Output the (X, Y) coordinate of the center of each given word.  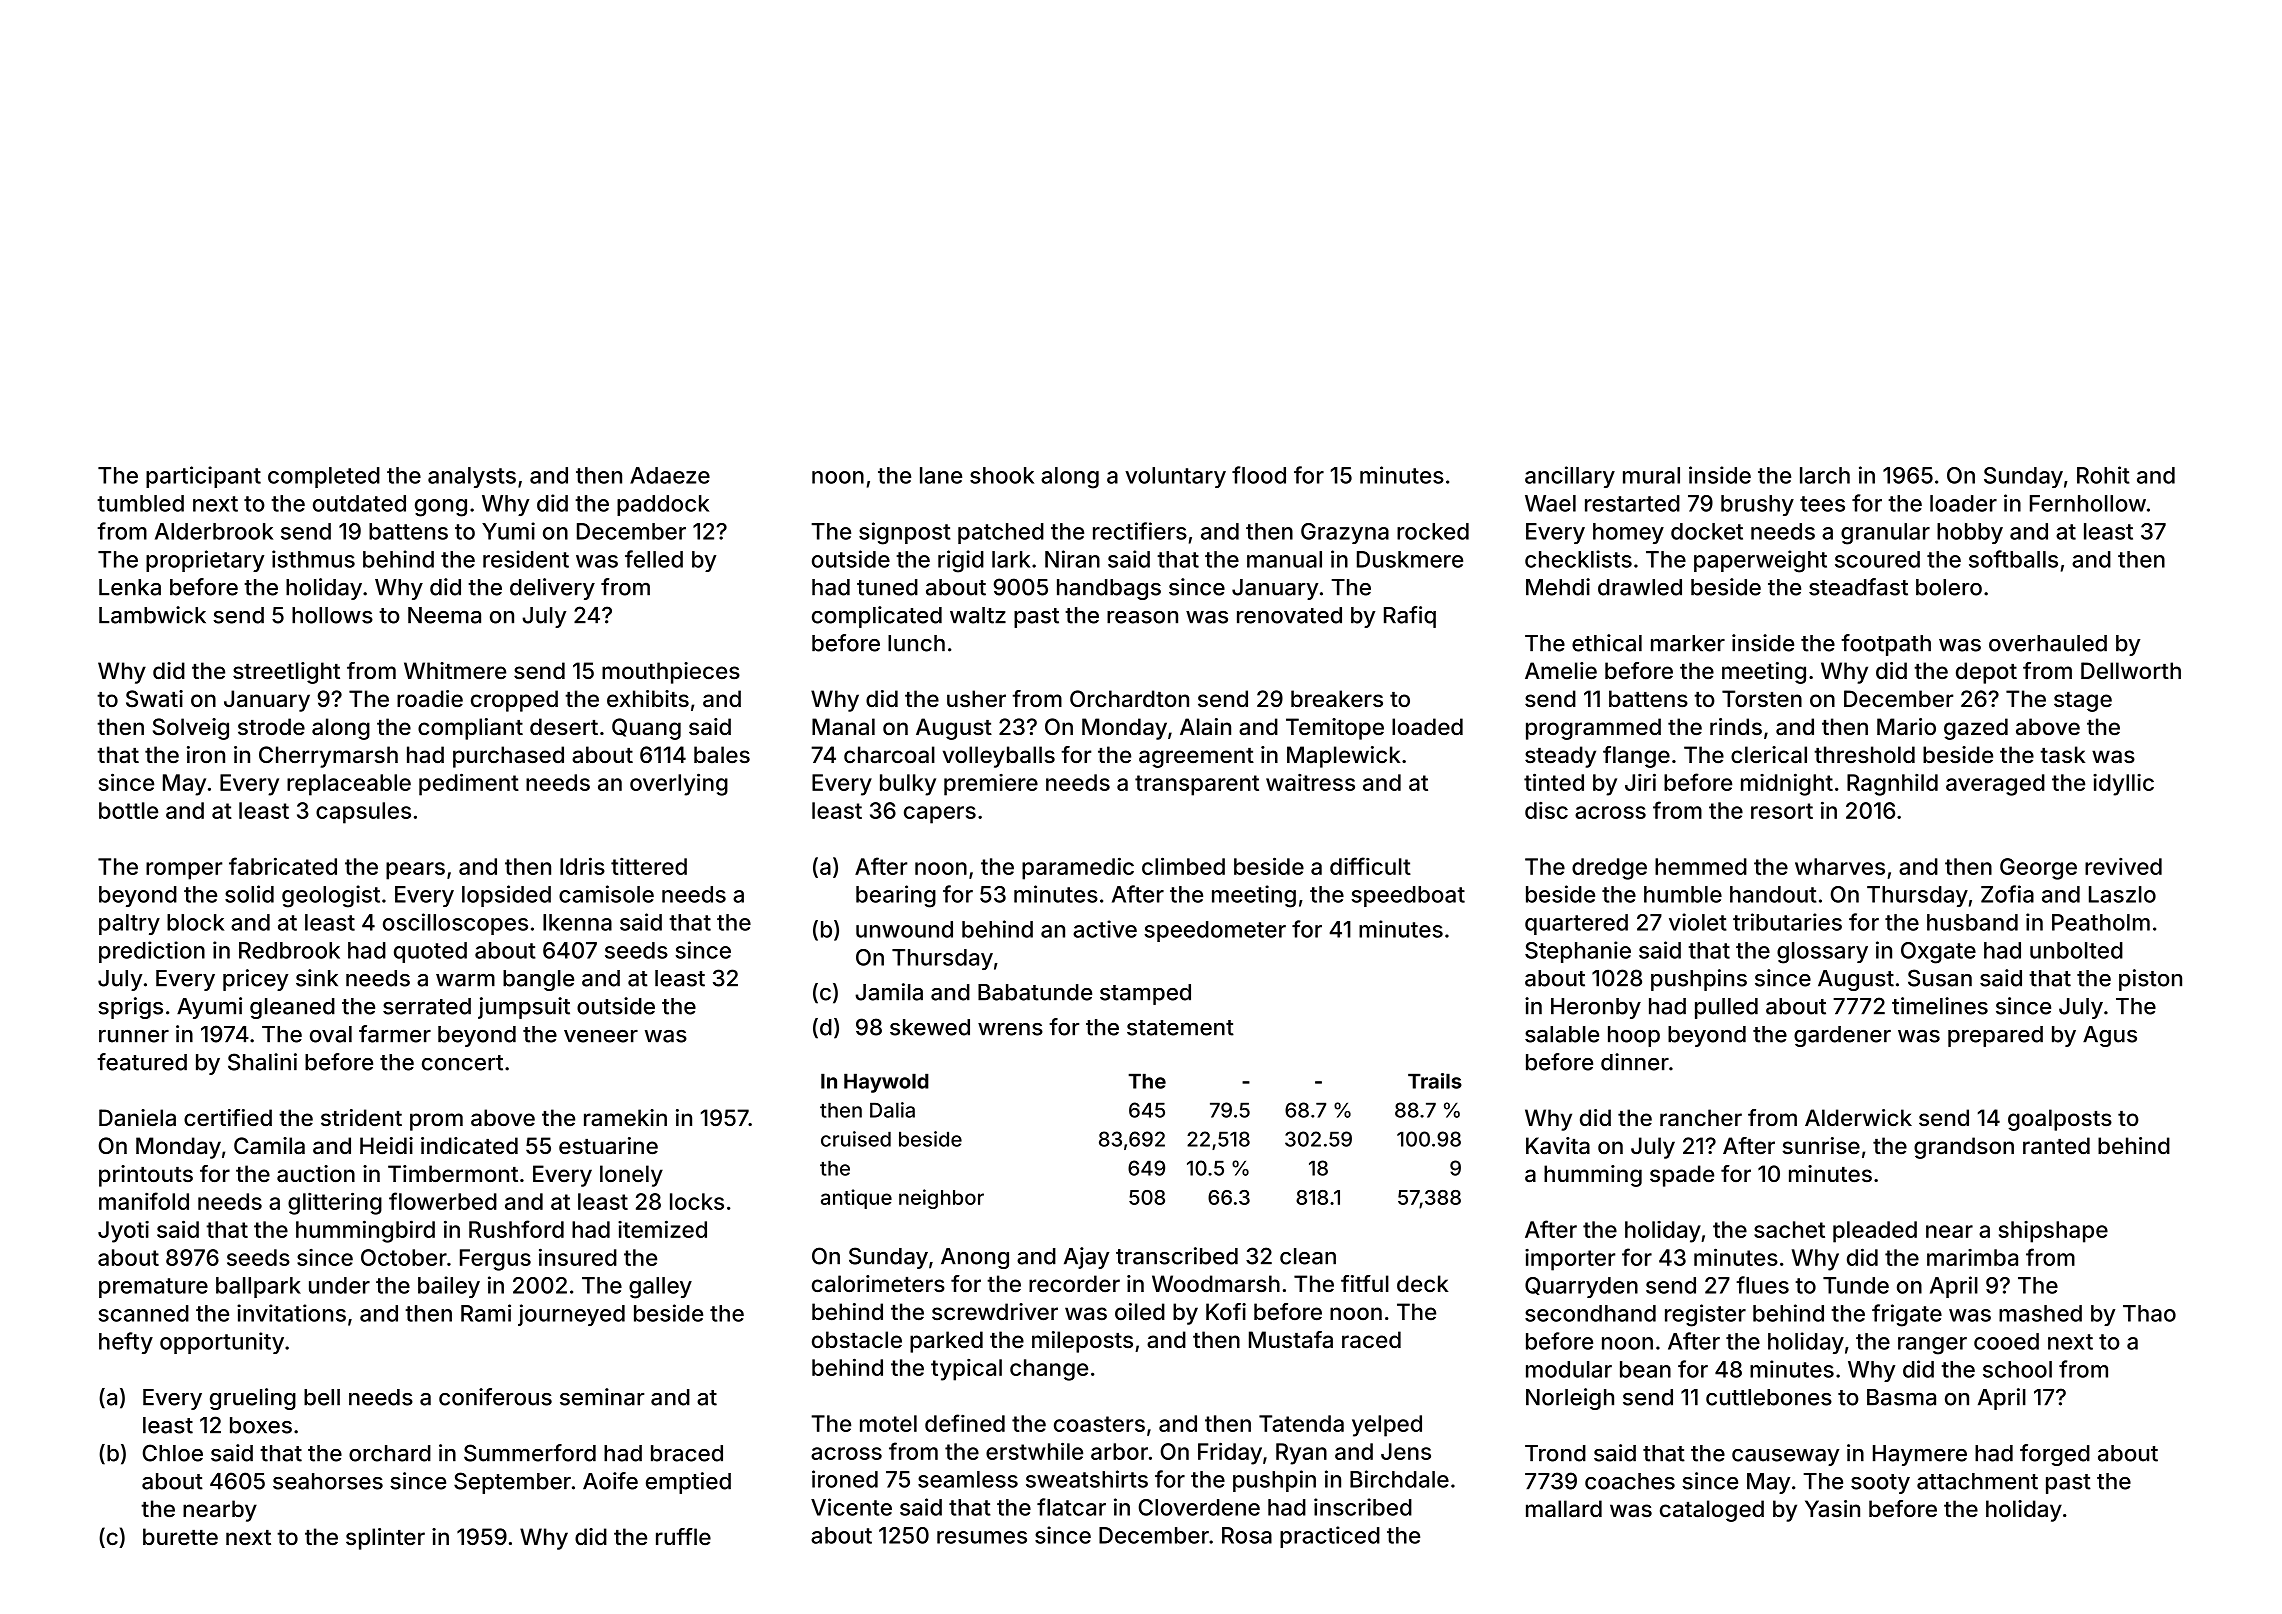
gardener (1842, 1036)
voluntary (1175, 477)
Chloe (173, 1453)
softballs (2013, 559)
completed (324, 477)
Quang (646, 729)
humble (1683, 894)
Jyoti (123, 1232)
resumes (982, 1537)
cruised (856, 1139)
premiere (991, 785)
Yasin (1832, 1509)
